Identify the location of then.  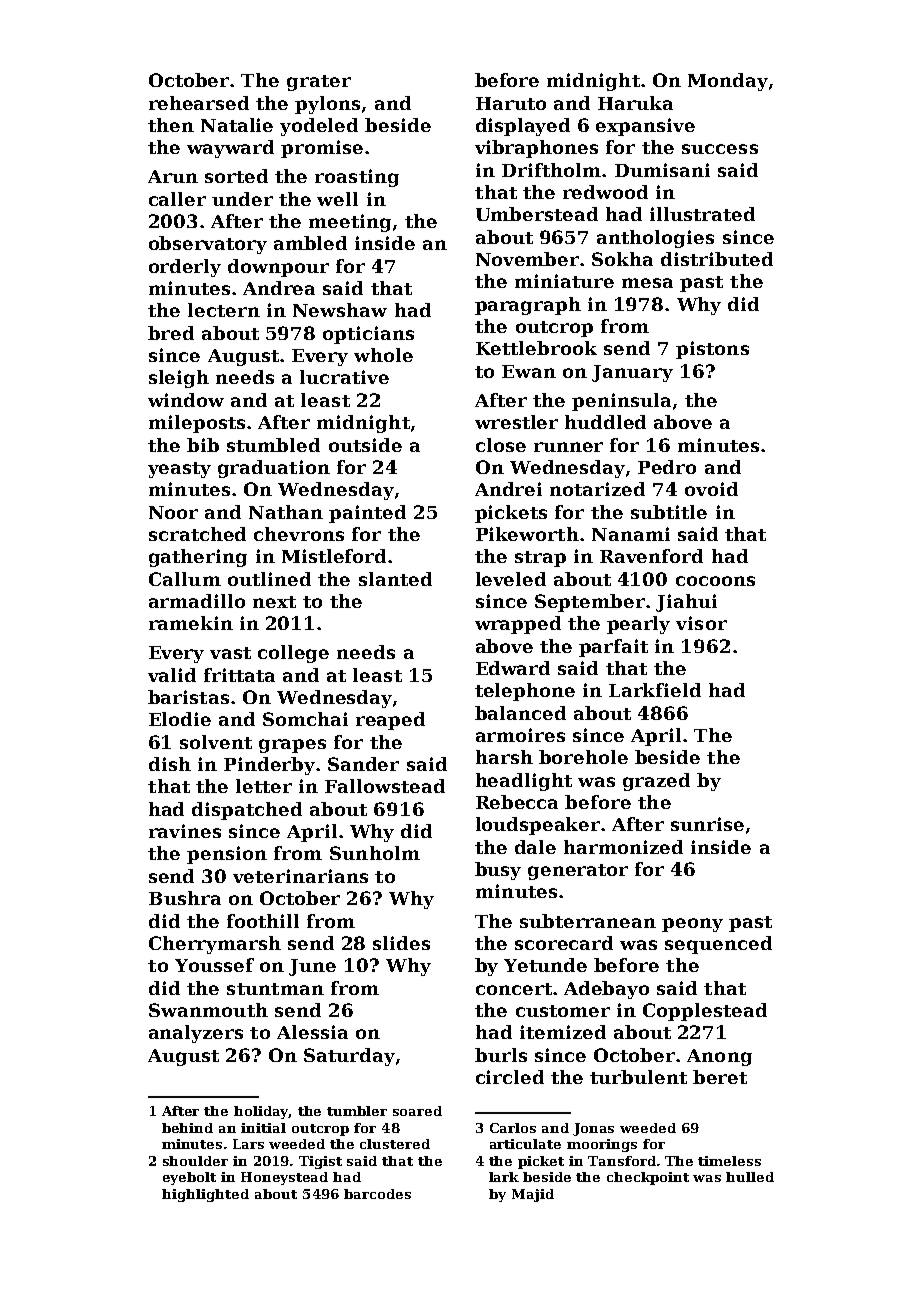
(171, 125).
